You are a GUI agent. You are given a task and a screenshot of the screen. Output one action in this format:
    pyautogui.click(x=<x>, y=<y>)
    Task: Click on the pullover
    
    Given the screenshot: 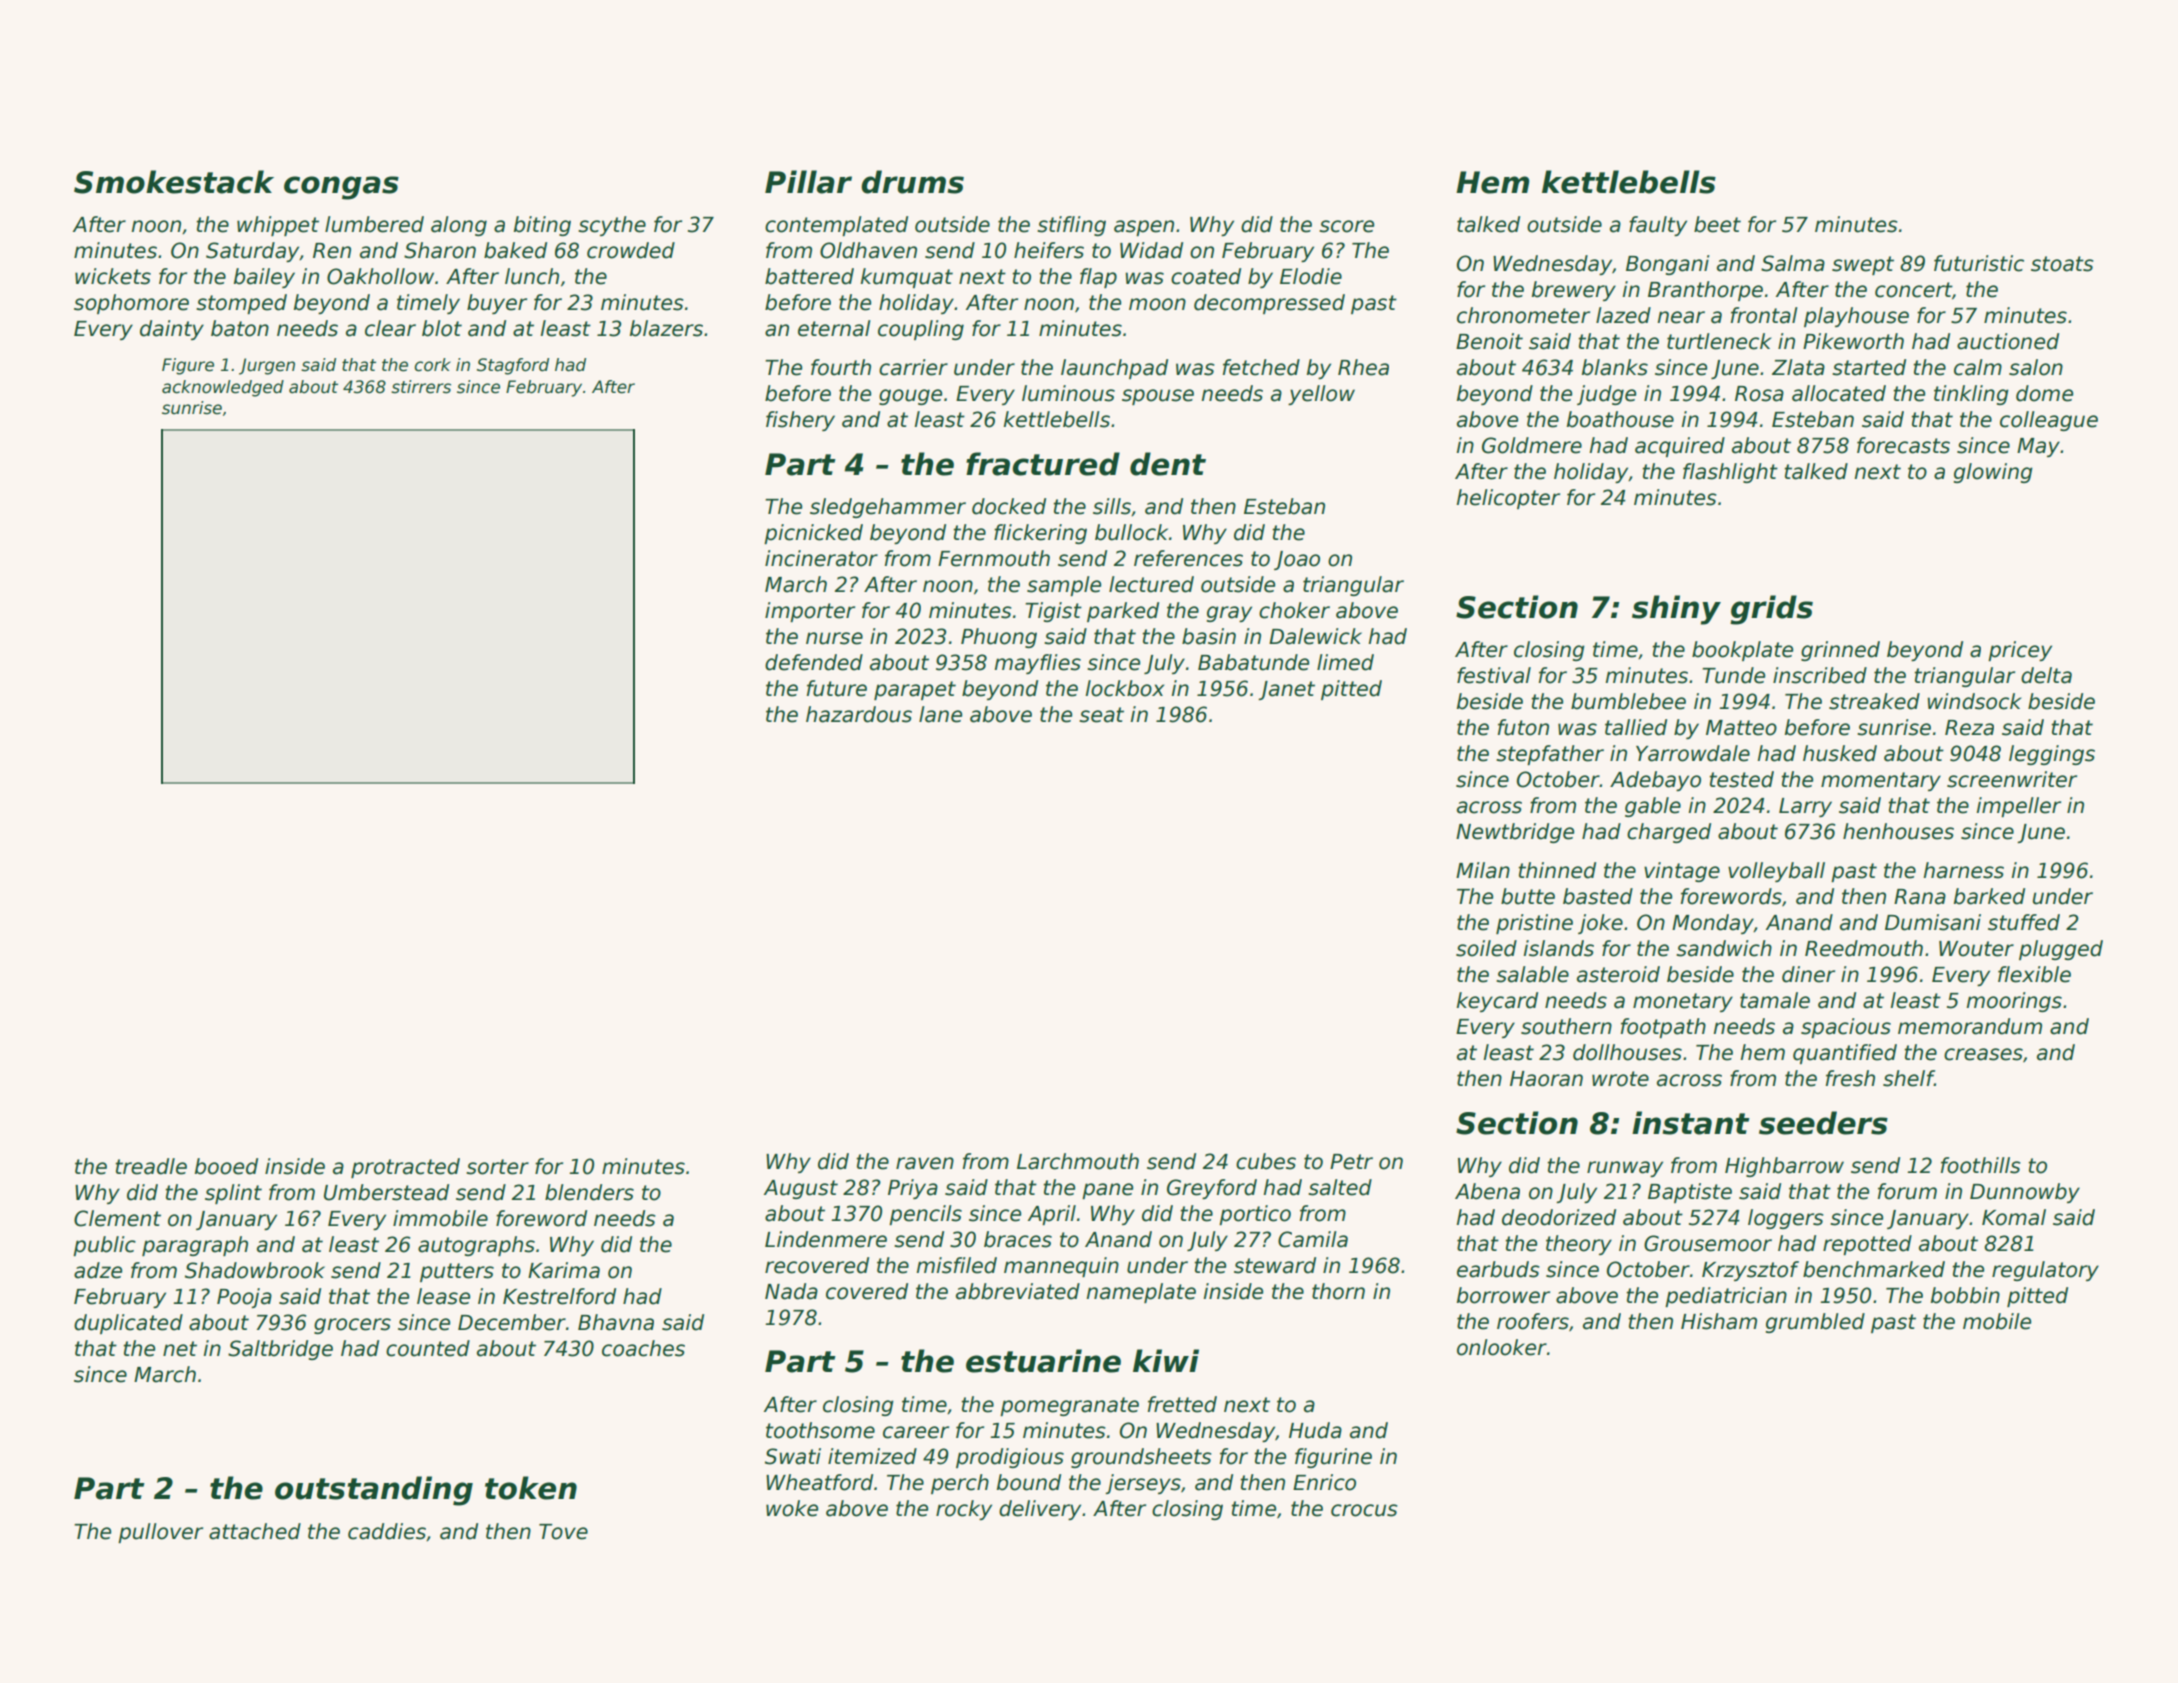 What is the action you would take?
    pyautogui.click(x=160, y=1533)
